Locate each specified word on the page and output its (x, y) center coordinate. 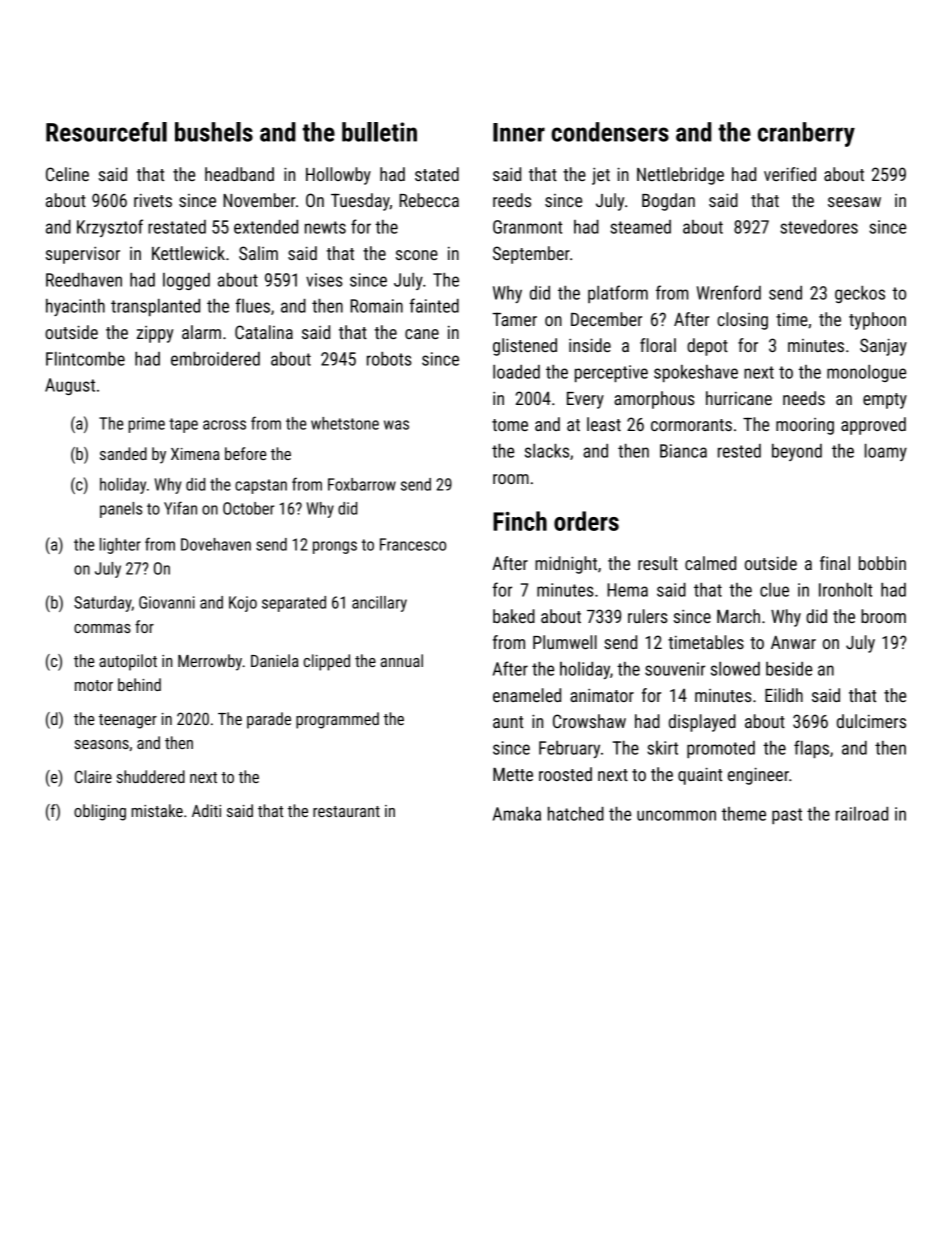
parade (269, 720)
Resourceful (106, 132)
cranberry (806, 134)
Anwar (793, 642)
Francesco (413, 544)
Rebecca (429, 200)
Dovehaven (216, 544)
